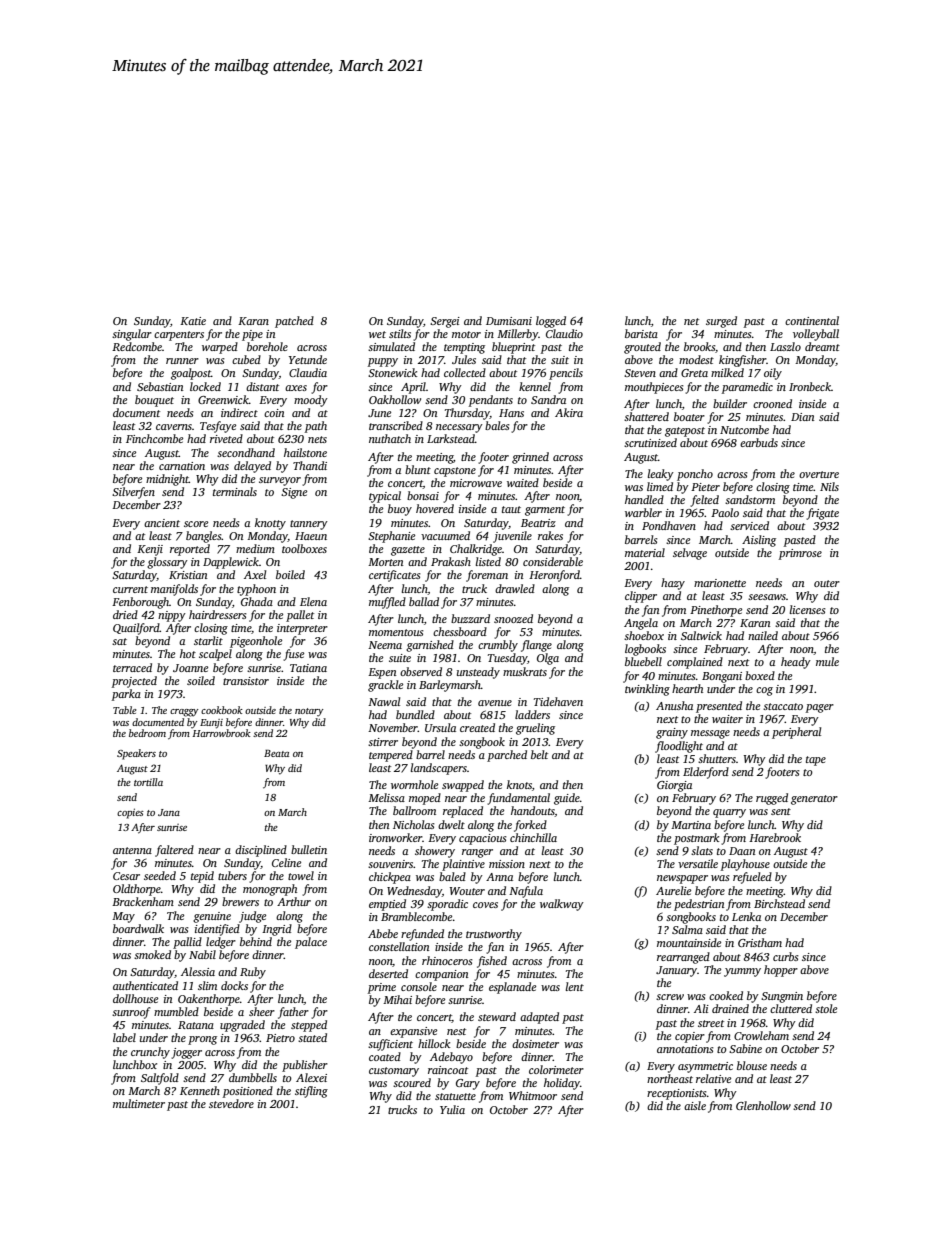 The image size is (952, 1233). I want to click on stevedore, so click(231, 1103).
